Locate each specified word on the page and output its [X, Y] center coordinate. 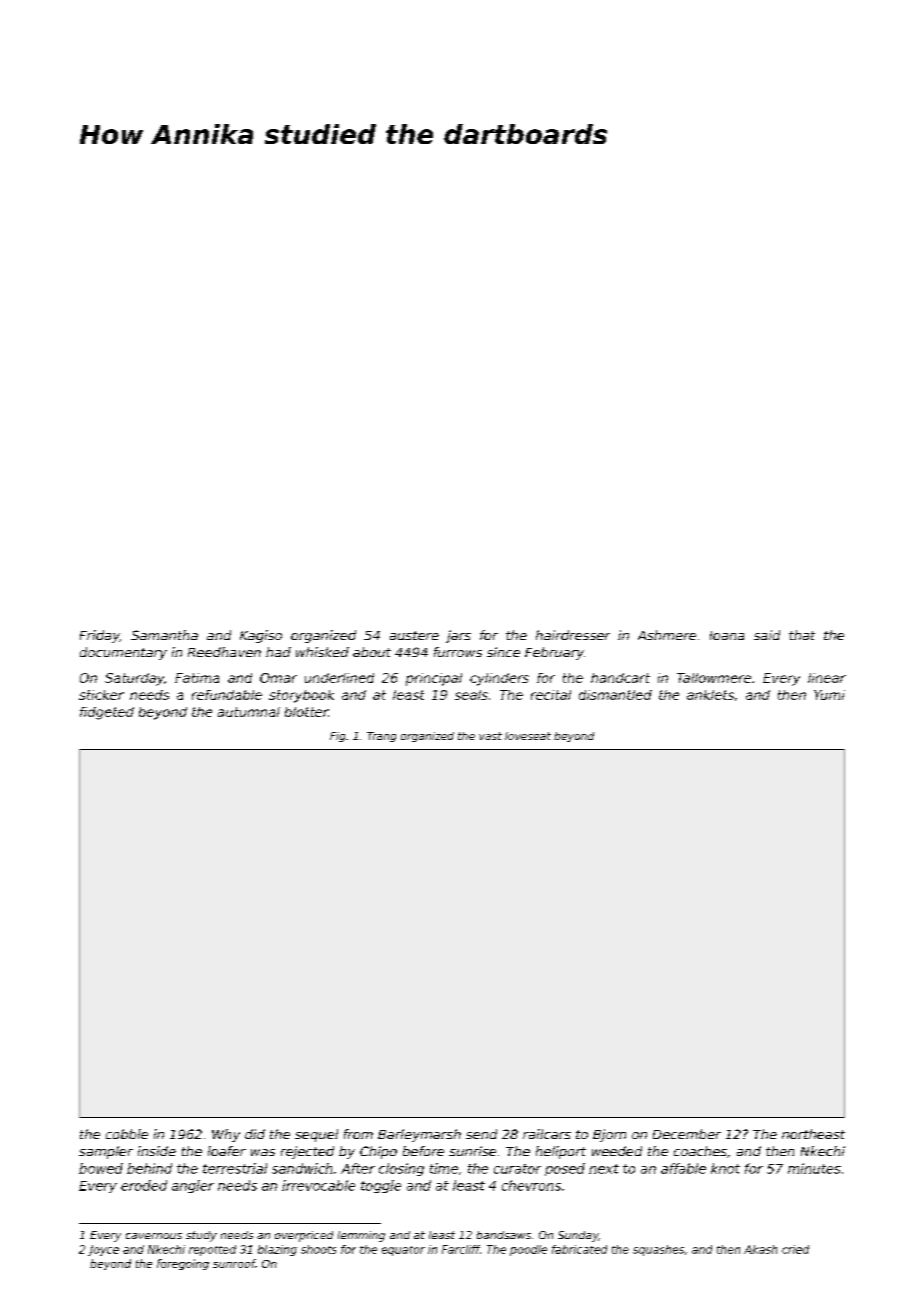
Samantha [164, 635]
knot [725, 1168]
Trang [381, 737]
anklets [710, 695]
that [802, 635]
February [554, 653]
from [358, 1134]
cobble [127, 1134]
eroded [144, 1185]
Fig [337, 737]
